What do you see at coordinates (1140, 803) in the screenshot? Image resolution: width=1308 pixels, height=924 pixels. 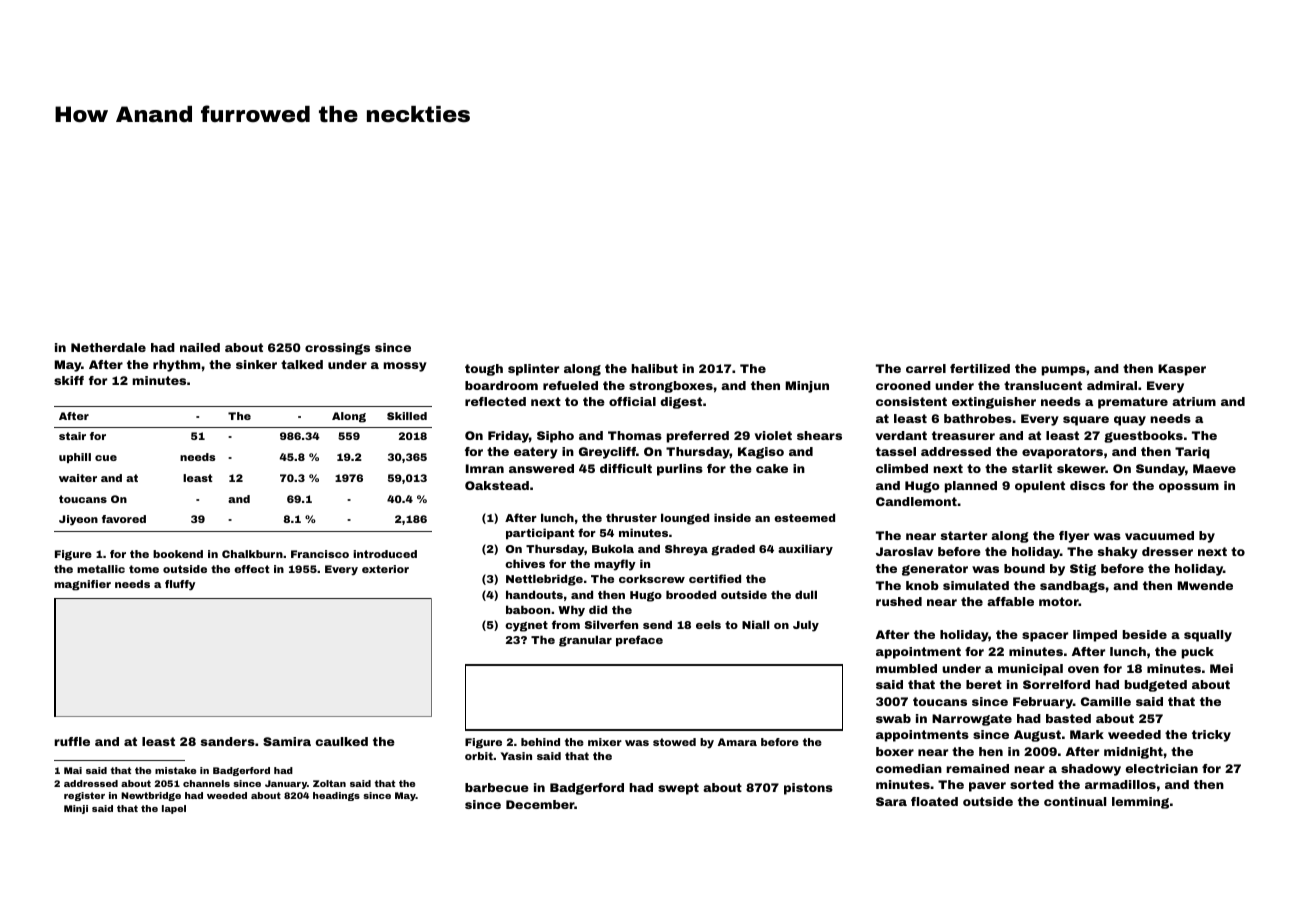 I see `lemming` at bounding box center [1140, 803].
